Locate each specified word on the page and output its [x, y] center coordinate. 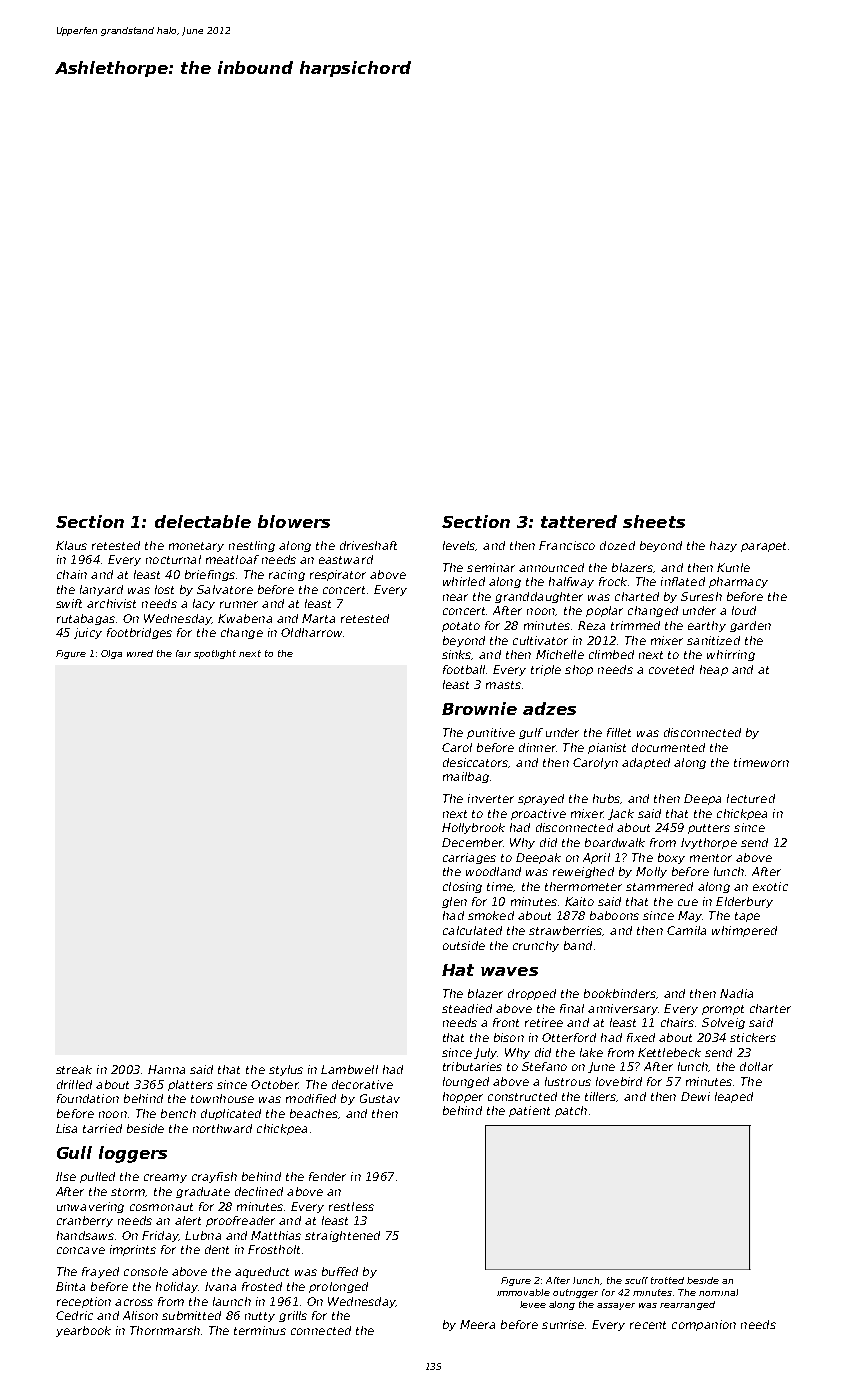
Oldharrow [311, 632]
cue [688, 902]
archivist [111, 603]
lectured [751, 798]
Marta [318, 618]
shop [579, 670]
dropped [532, 994]
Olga [111, 654]
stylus [286, 1070]
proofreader [240, 1221]
